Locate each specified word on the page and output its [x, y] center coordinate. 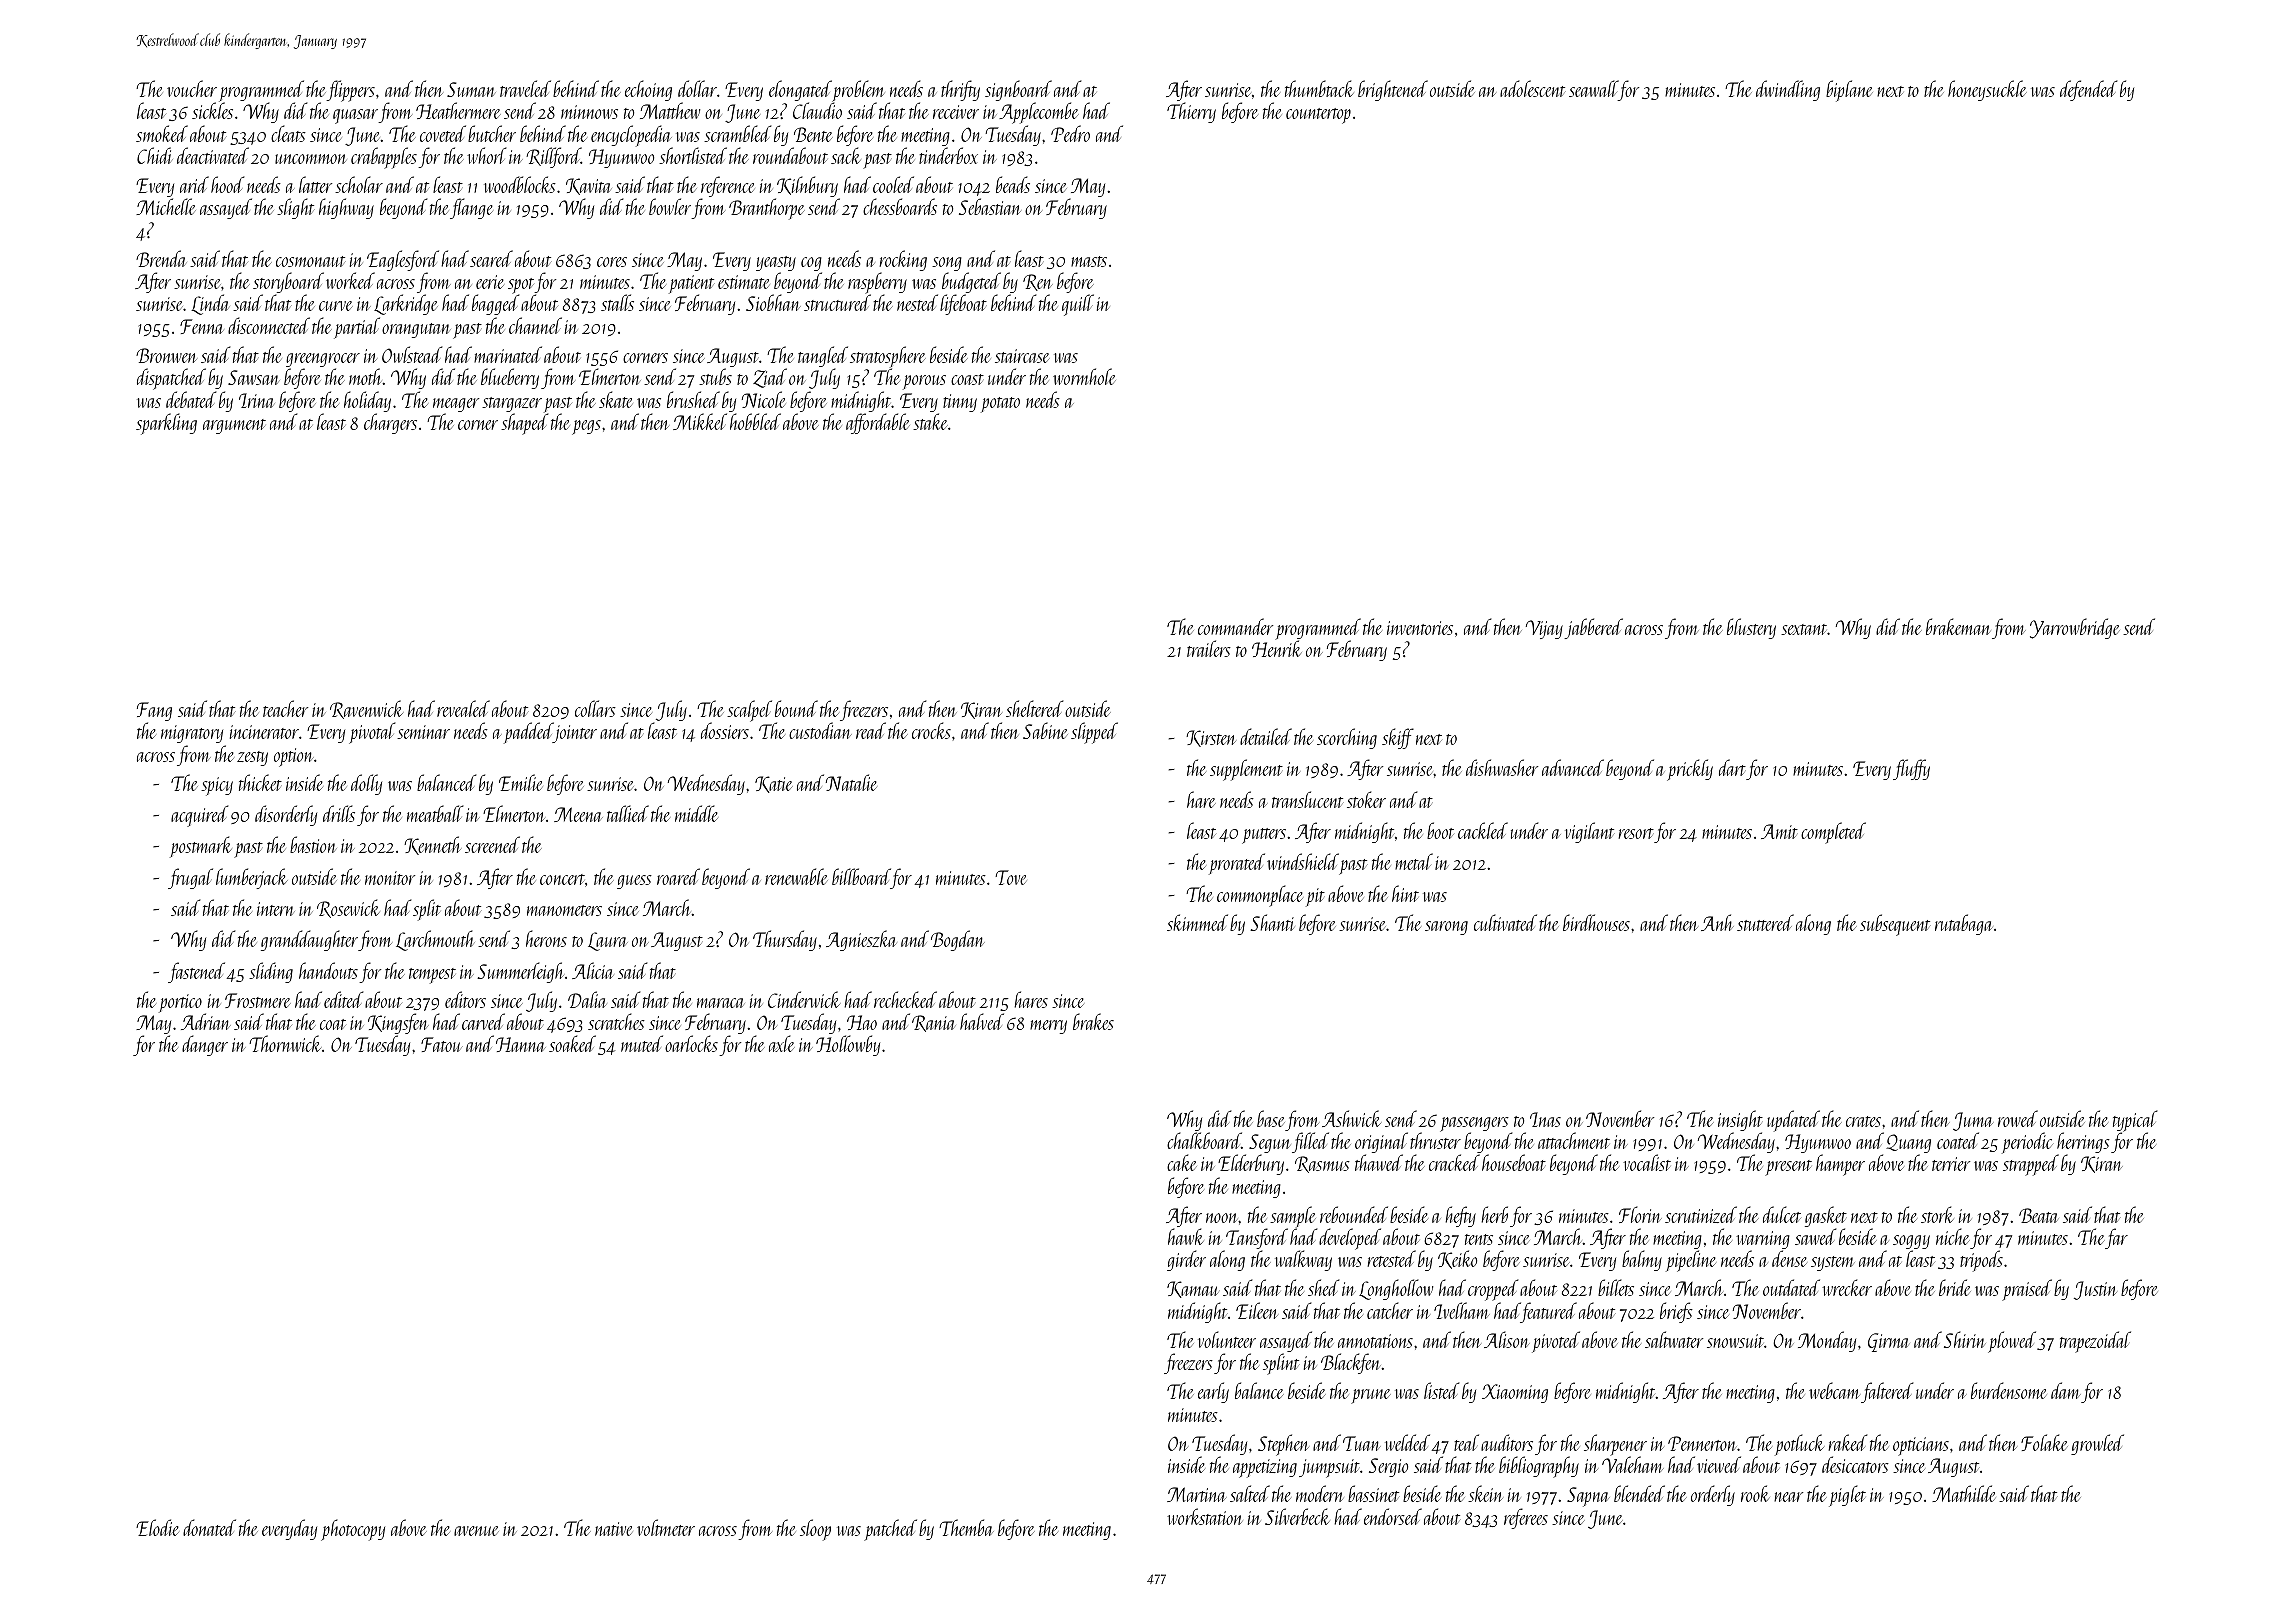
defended [2088, 90]
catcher [1390, 1310]
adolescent [1533, 88]
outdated [1791, 1287]
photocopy [353, 1530]
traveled [525, 88]
